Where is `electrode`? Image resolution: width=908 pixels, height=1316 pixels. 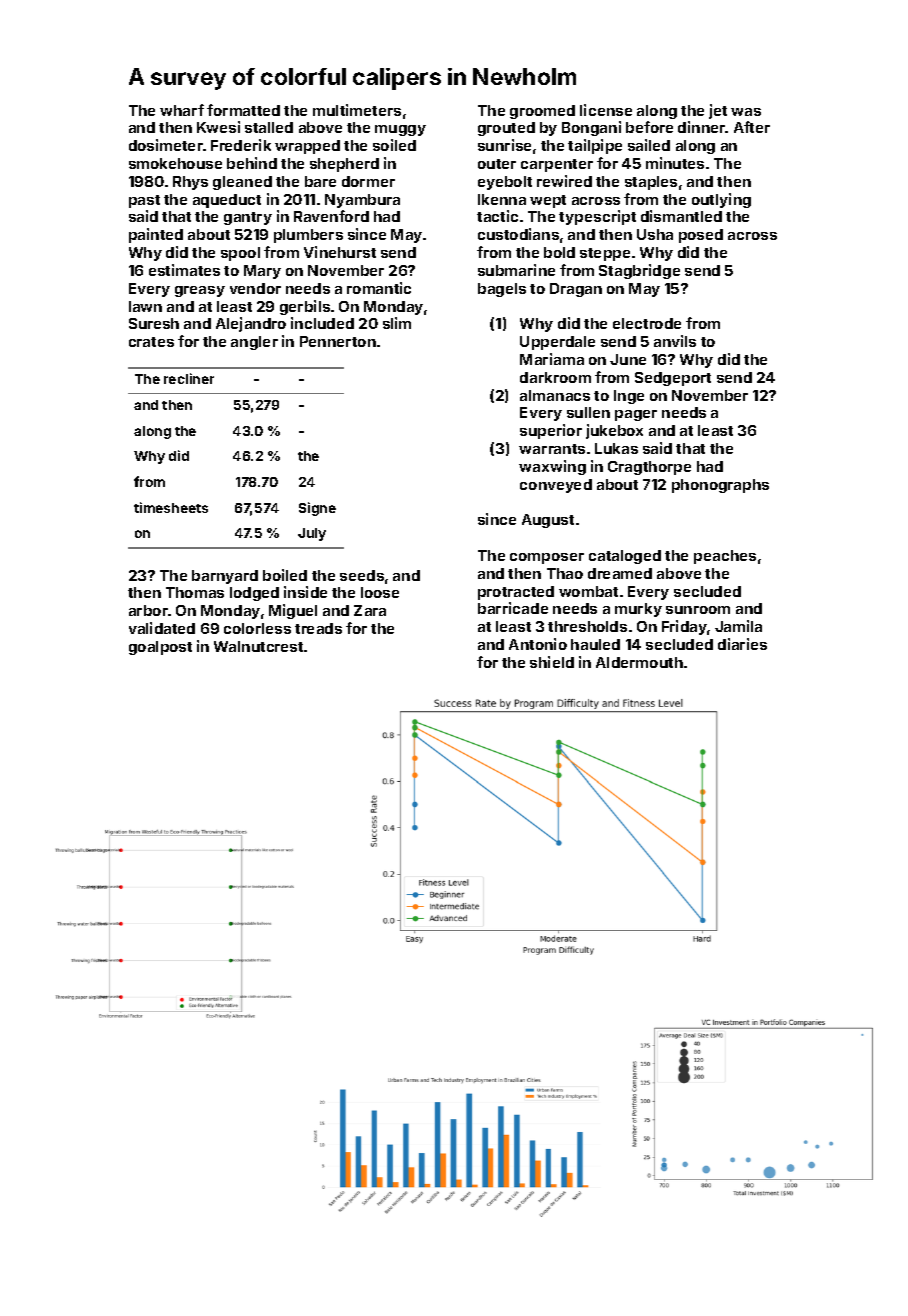
electrode is located at coordinates (647, 323).
